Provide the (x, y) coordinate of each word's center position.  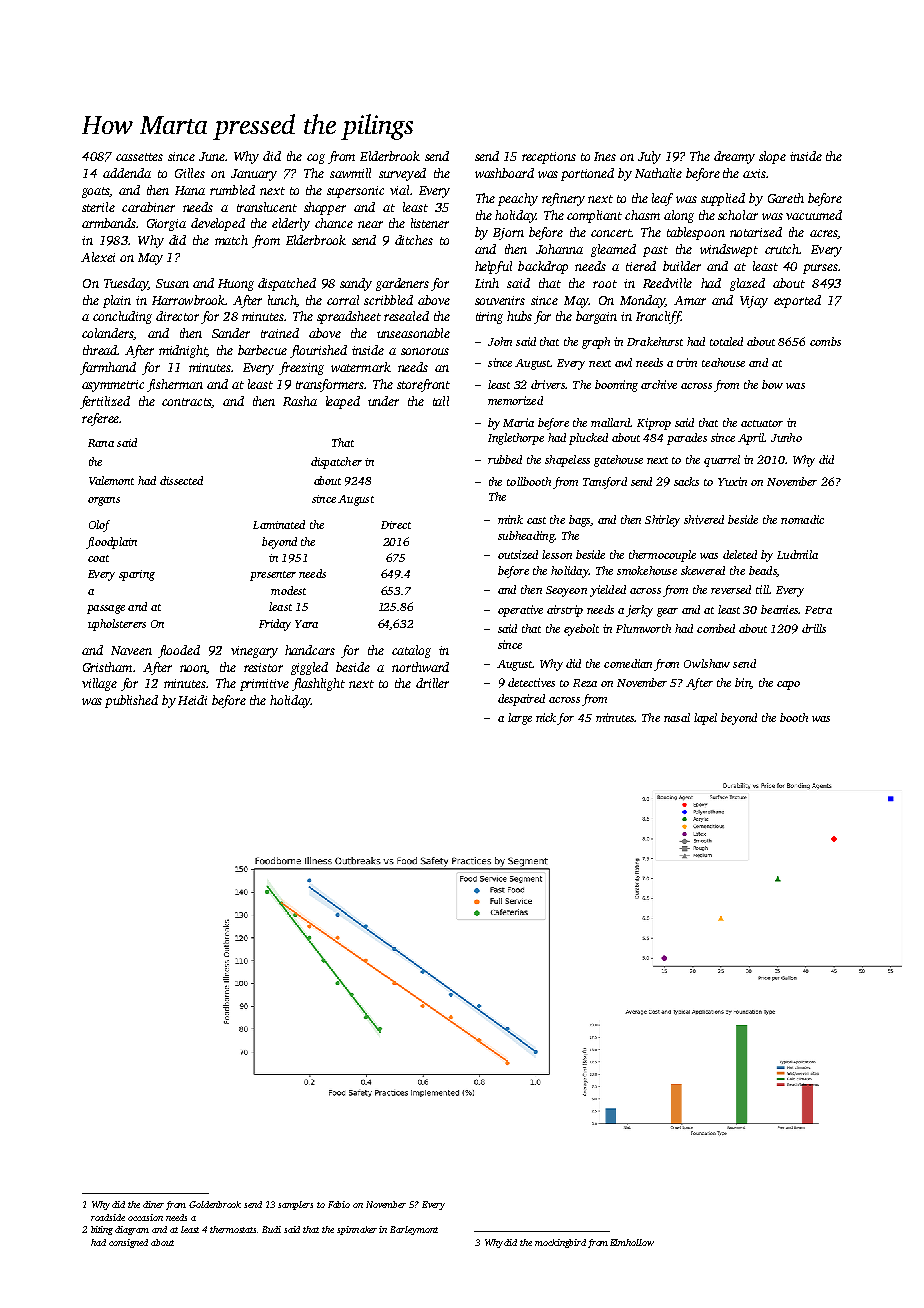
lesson (557, 554)
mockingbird (560, 1243)
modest (288, 590)
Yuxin (732, 481)
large (520, 719)
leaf (662, 199)
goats (96, 192)
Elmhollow (632, 1242)
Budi (271, 1229)
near (370, 224)
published (131, 701)
